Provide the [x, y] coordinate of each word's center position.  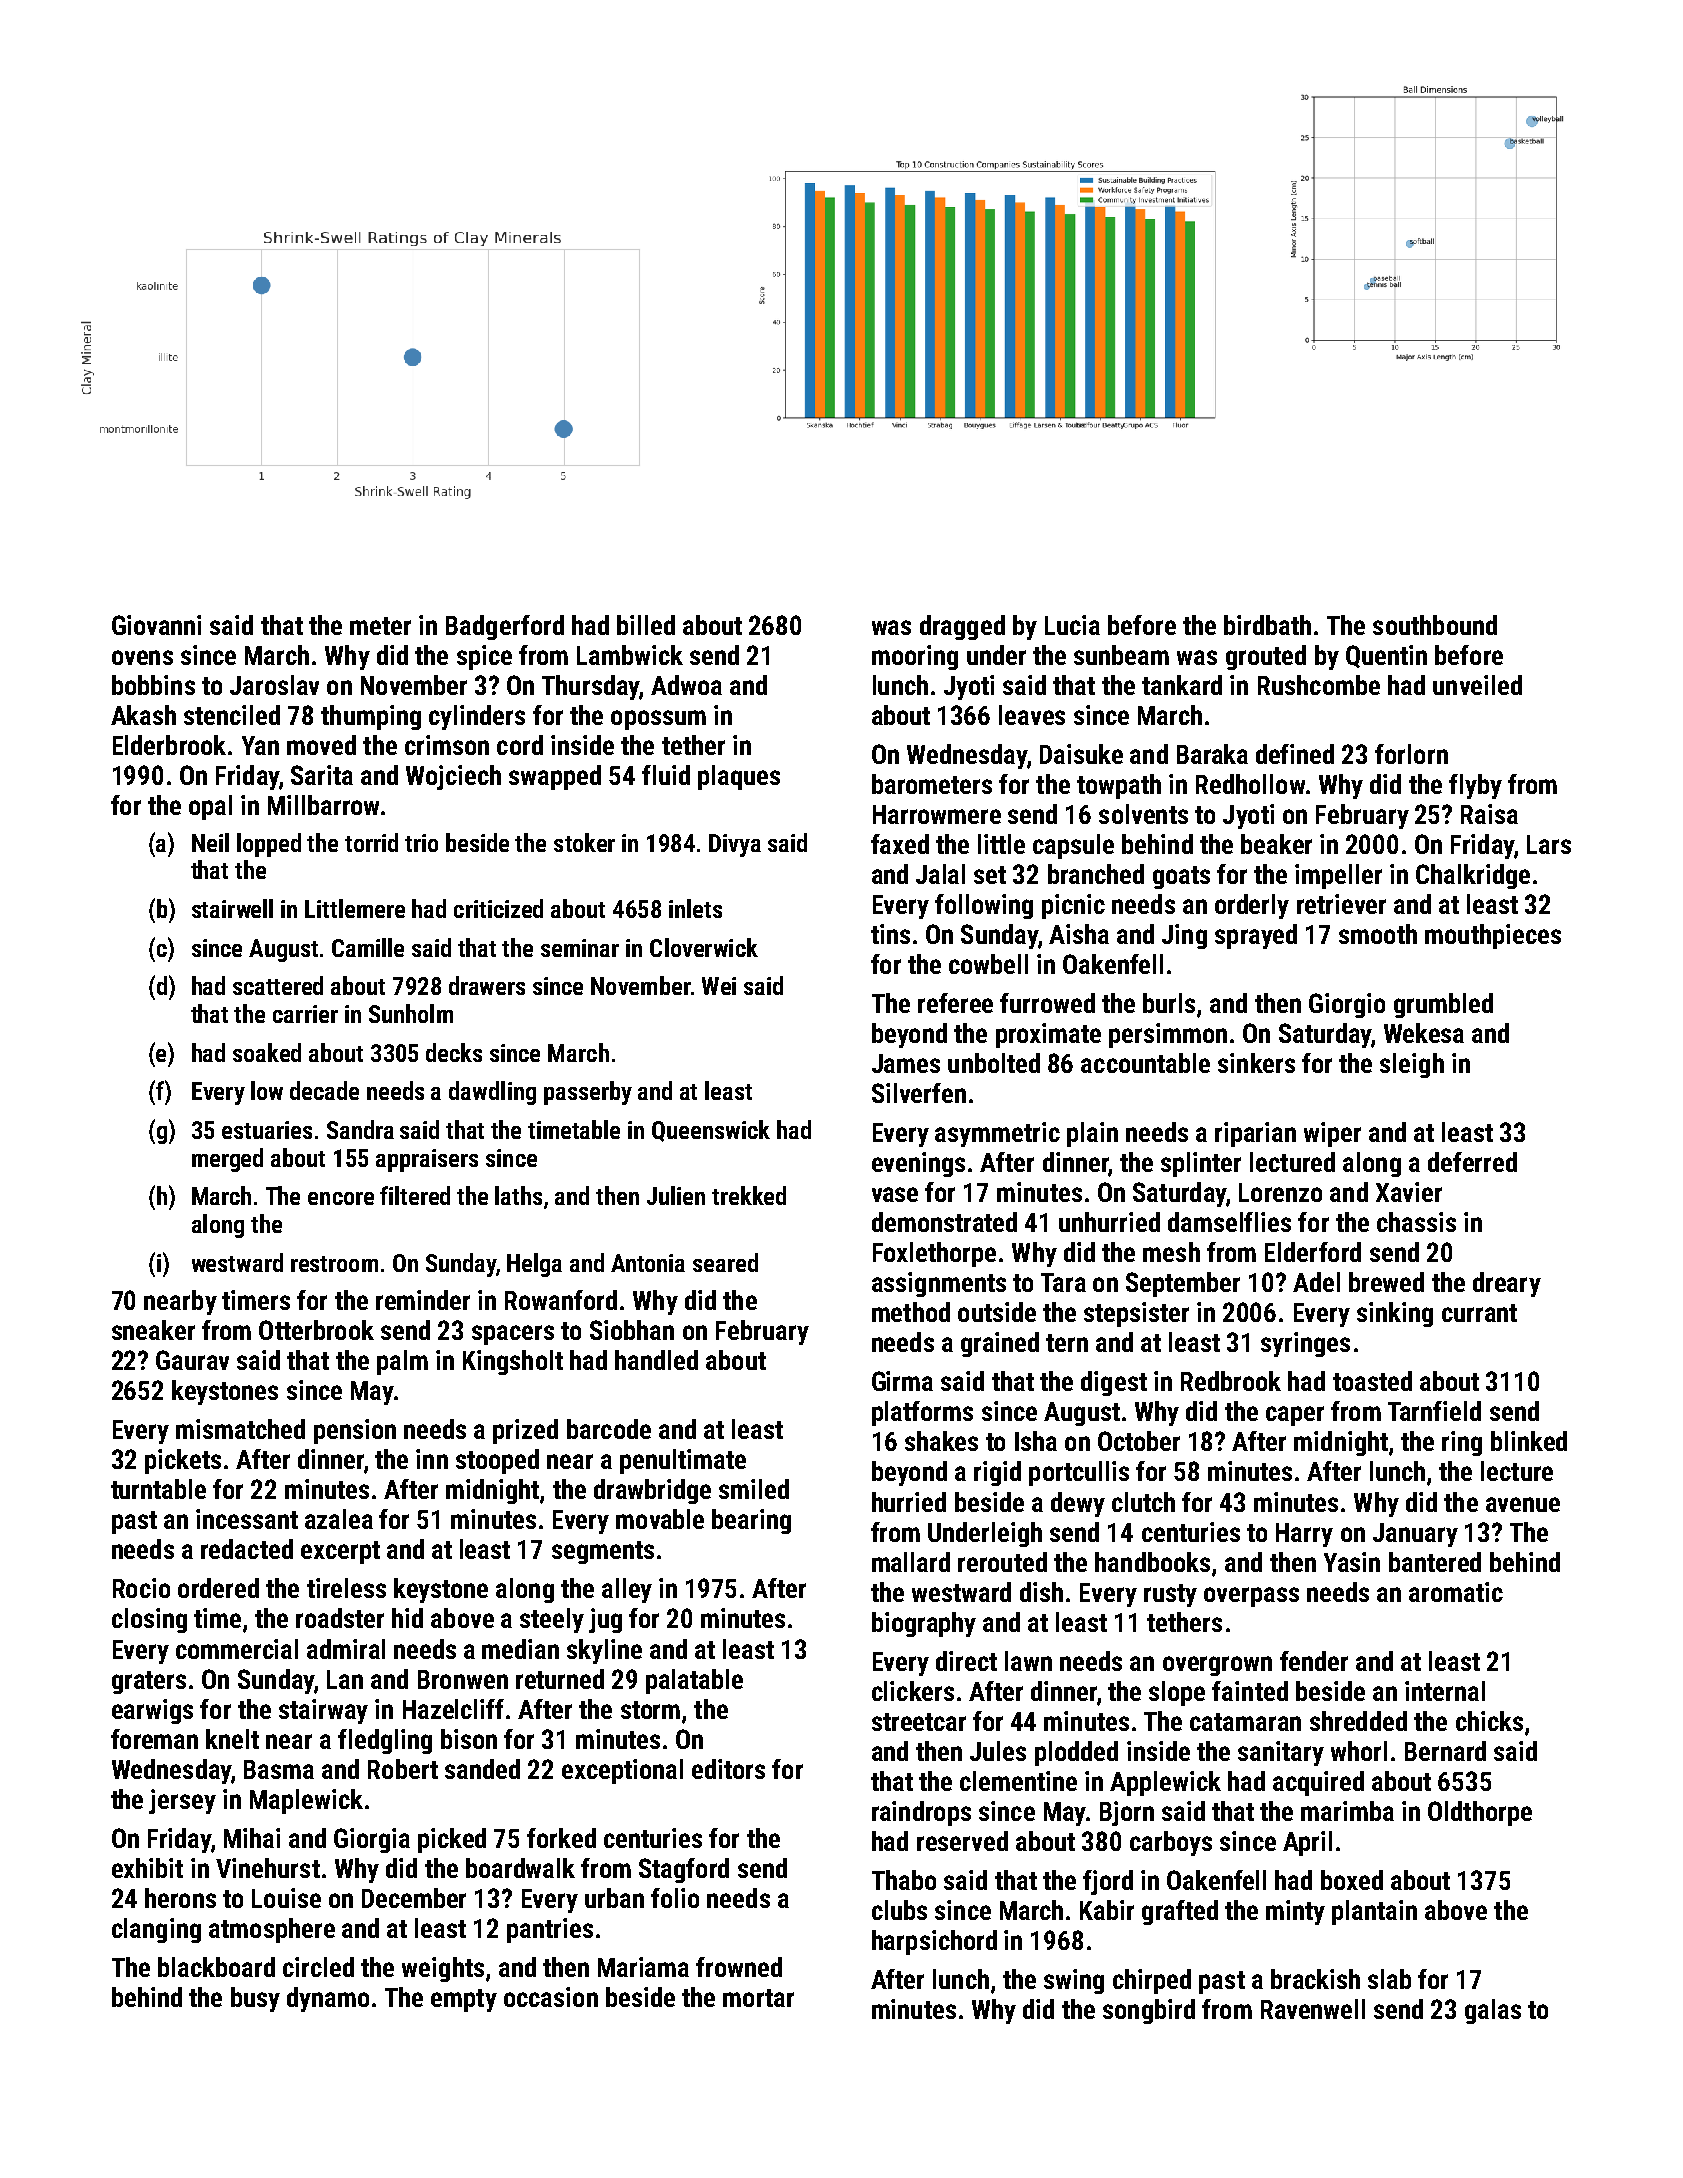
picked [452, 1840]
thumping [371, 717]
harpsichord [934, 1942]
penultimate [683, 1461]
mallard [911, 1562]
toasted [1372, 1381]
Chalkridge [1473, 876]
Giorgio [1347, 1005]
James [906, 1063]
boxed [1352, 1880]
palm [402, 1362]
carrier [305, 1014]
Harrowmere [937, 814]
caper [1295, 1416]
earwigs [152, 1711]
